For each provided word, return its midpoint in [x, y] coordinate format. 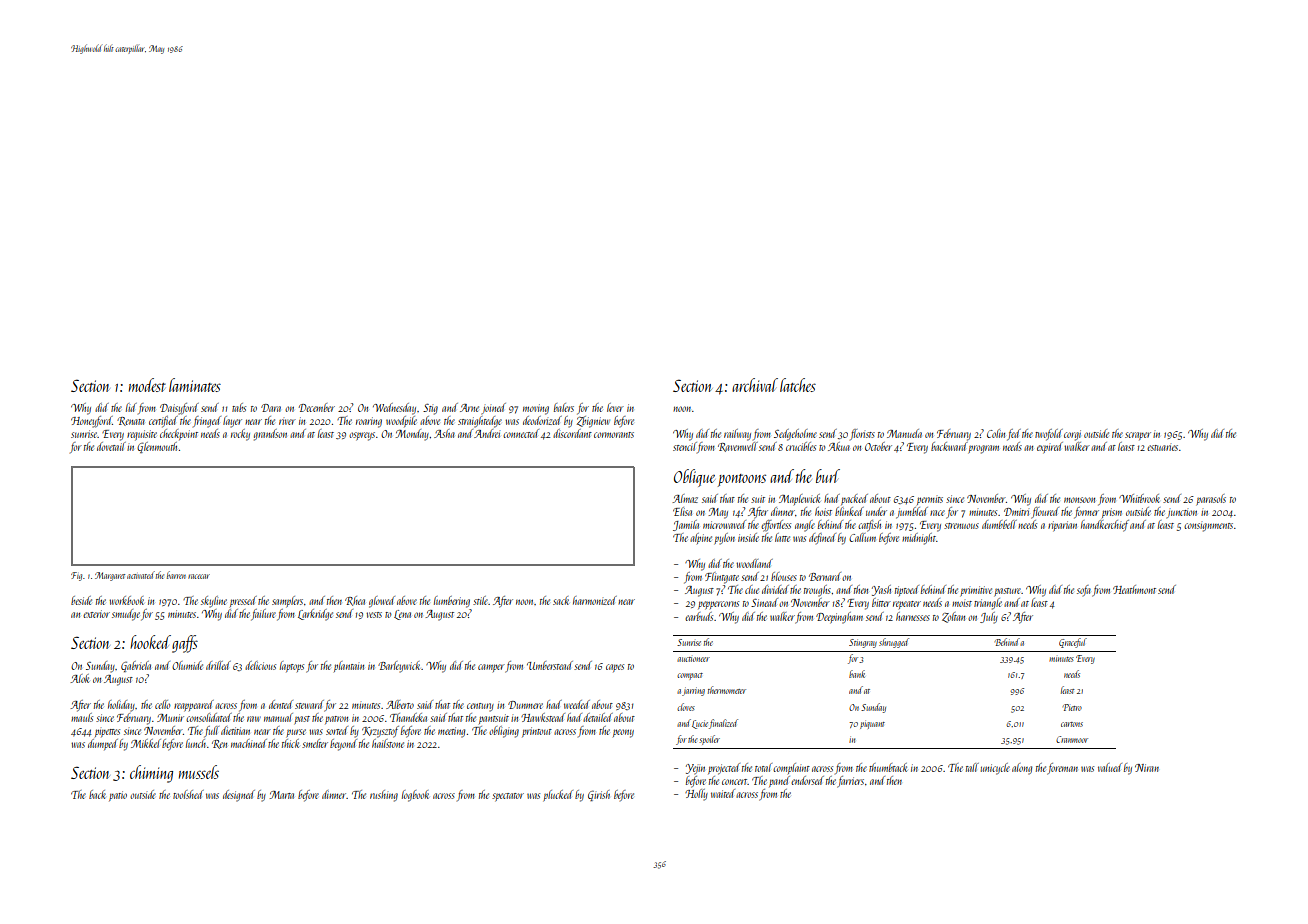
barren [176, 575]
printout [537, 732]
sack [561, 600]
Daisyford [179, 409]
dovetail [111, 446]
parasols [1211, 500]
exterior [96, 614]
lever [615, 407]
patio [118, 796]
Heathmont [1134, 589]
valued [1110, 767]
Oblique [694, 478]
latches [798, 385]
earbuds [699, 616]
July [989, 618]
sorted [337, 730]
